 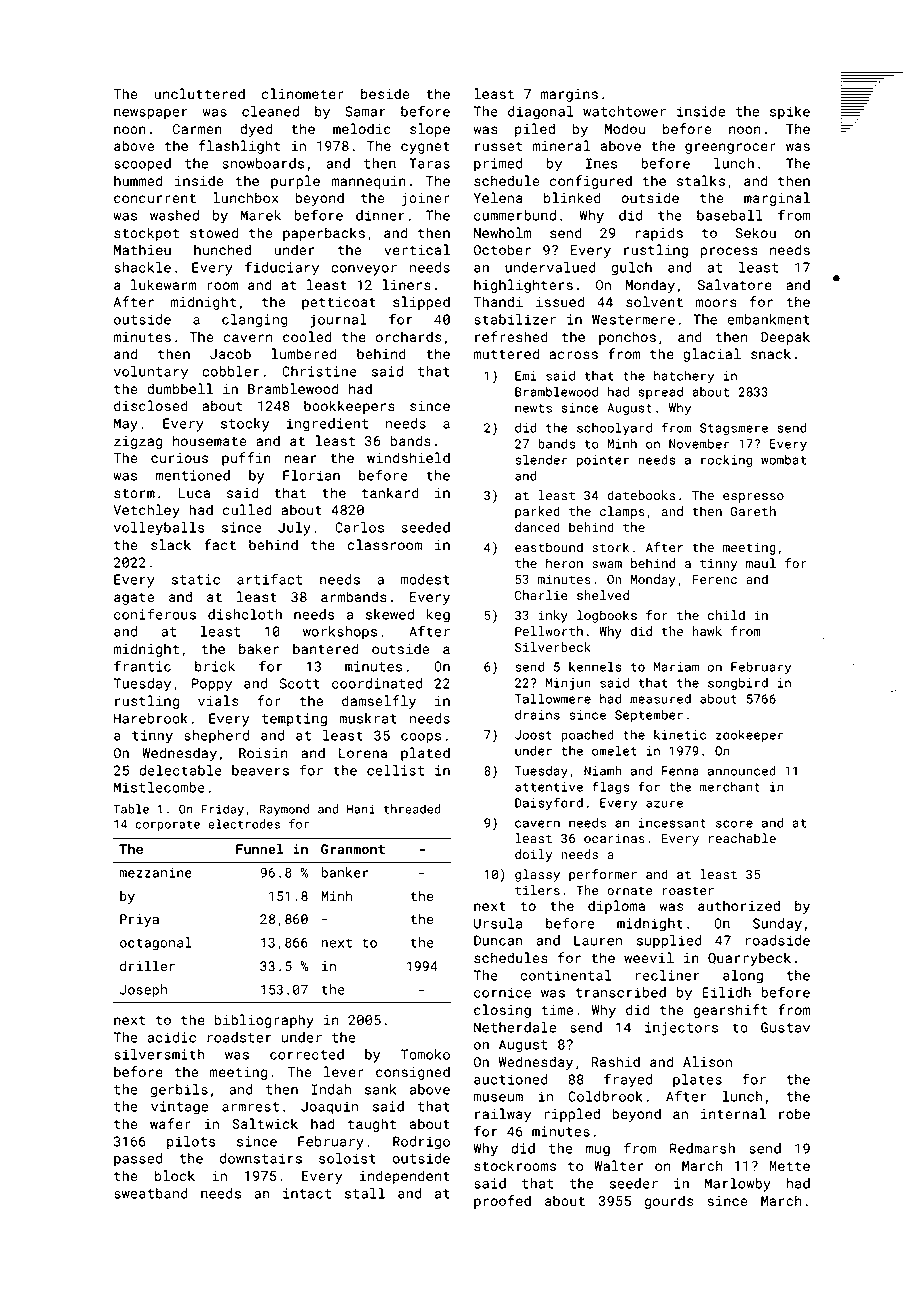 I want to click on joiner, so click(x=426, y=199).
